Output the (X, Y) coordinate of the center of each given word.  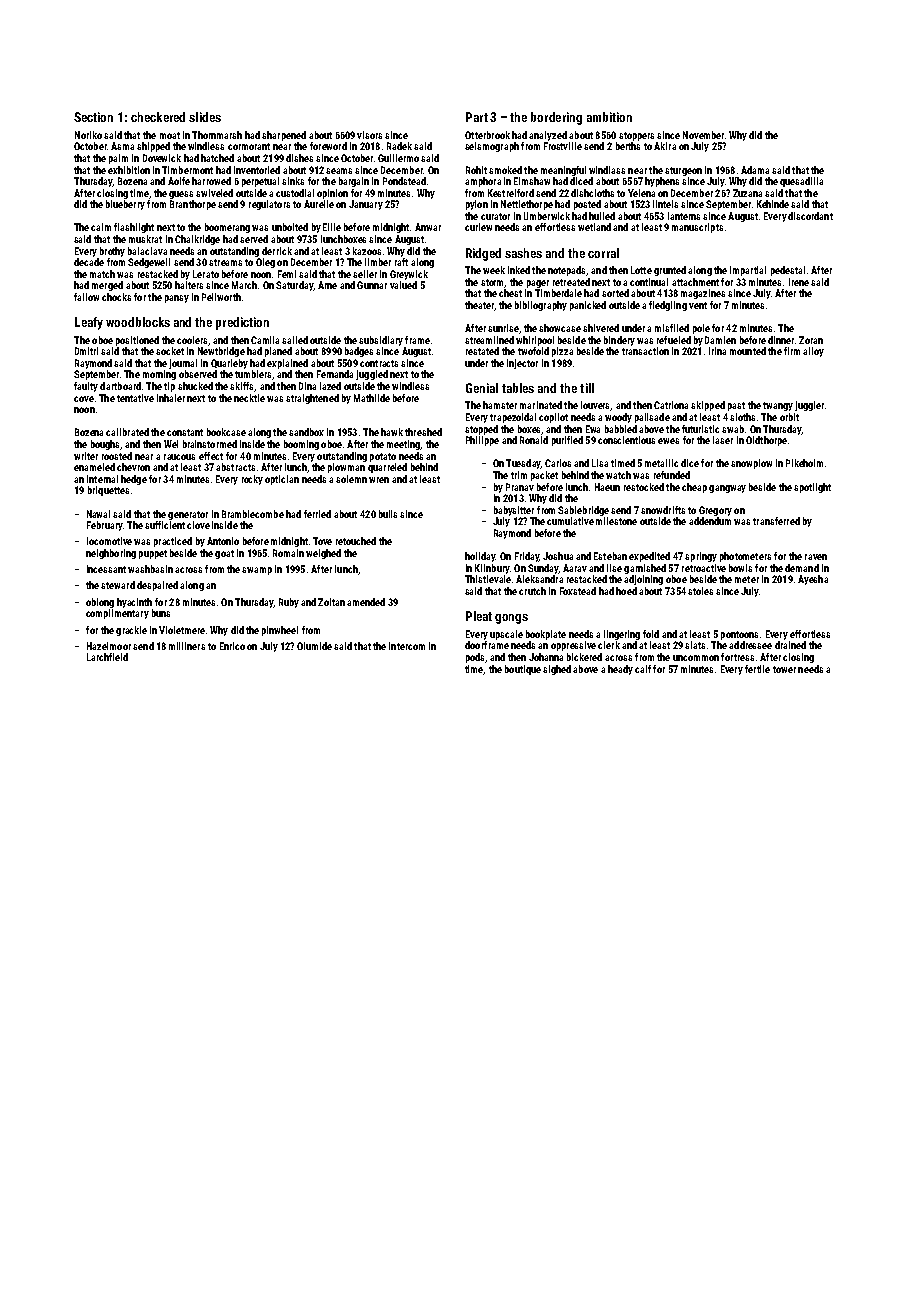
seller (365, 274)
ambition (609, 117)
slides (205, 117)
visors (369, 135)
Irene (799, 282)
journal (183, 364)
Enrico (232, 646)
